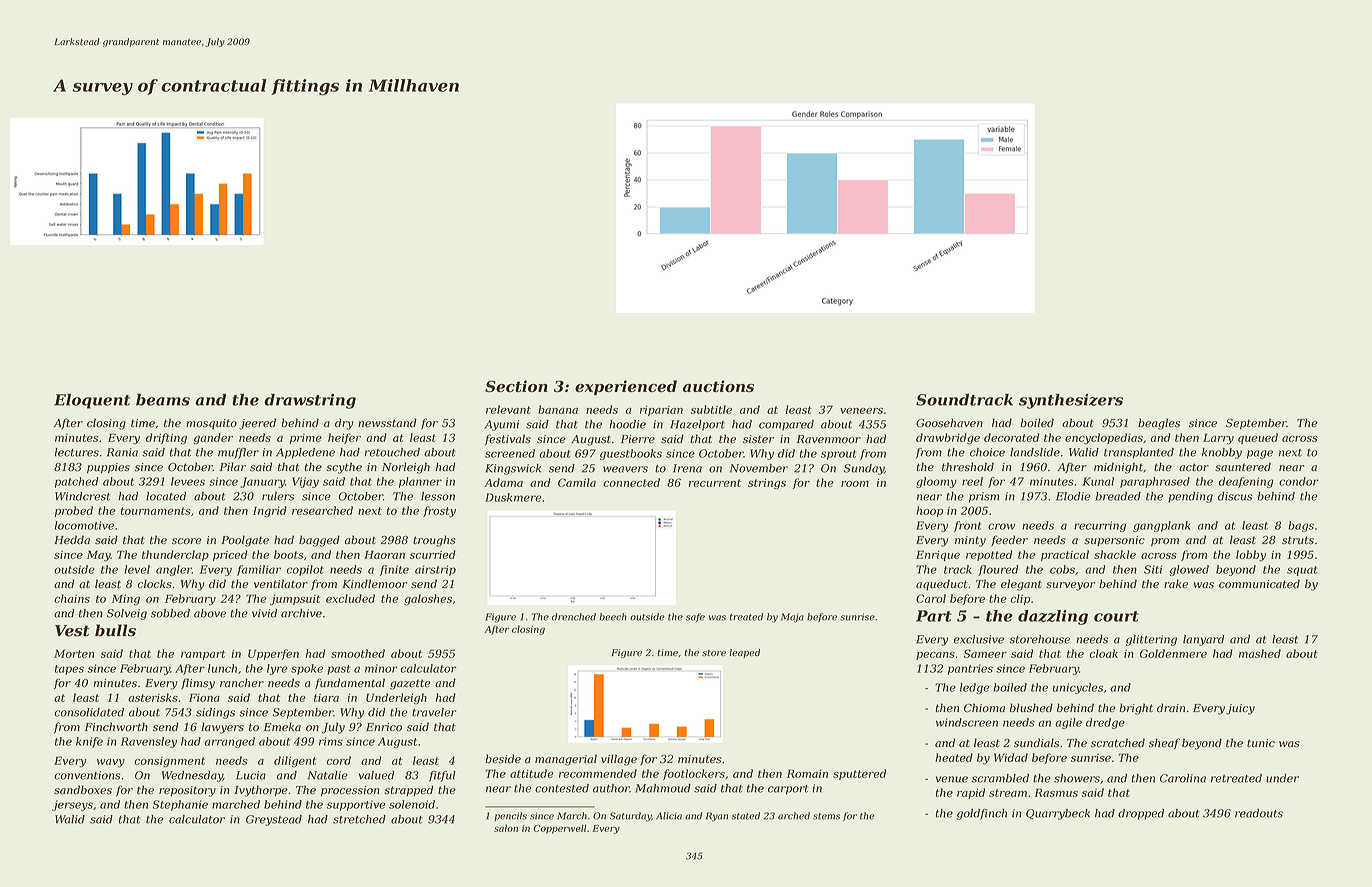 The width and height of the page is (1372, 887). Describe the element at coordinates (619, 760) in the page. I see `village` at that location.
